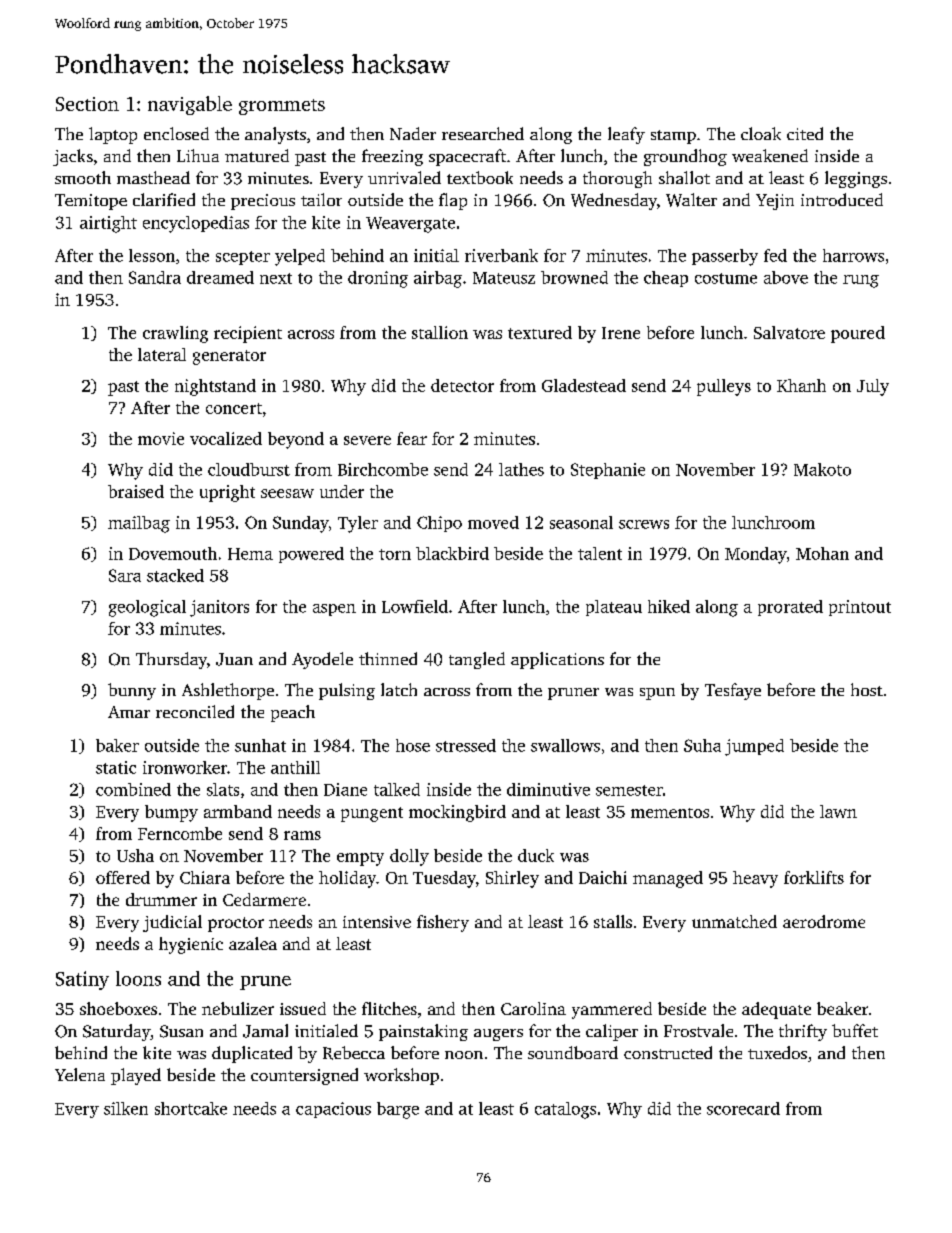 This page has width=952, height=1233. What do you see at coordinates (573, 1052) in the page?
I see `soundboard` at bounding box center [573, 1052].
